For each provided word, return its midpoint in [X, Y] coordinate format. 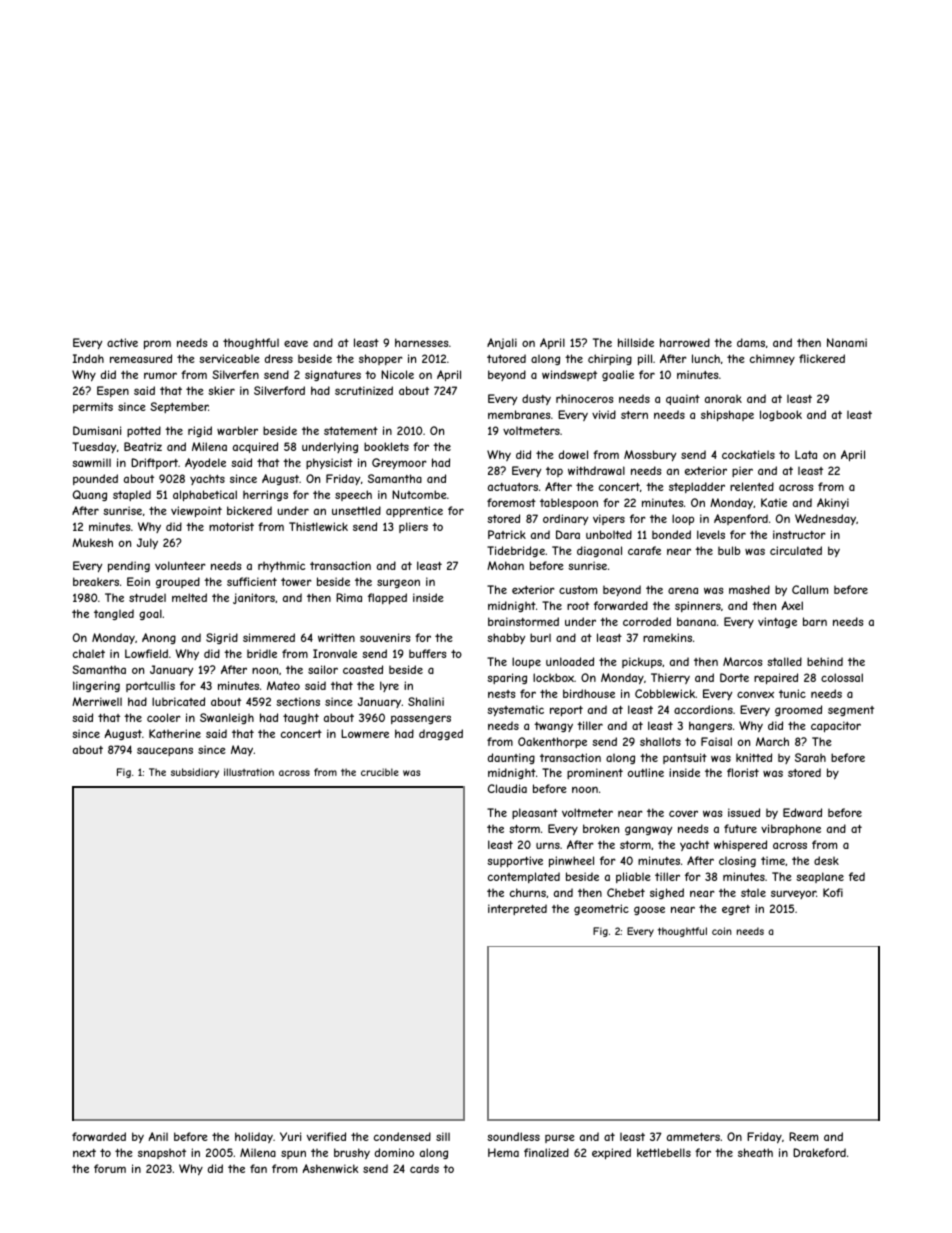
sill [443, 1136]
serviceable [229, 358]
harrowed [685, 342]
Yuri [290, 1136]
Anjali [502, 343]
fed [857, 876]
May [242, 750]
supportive [515, 861]
